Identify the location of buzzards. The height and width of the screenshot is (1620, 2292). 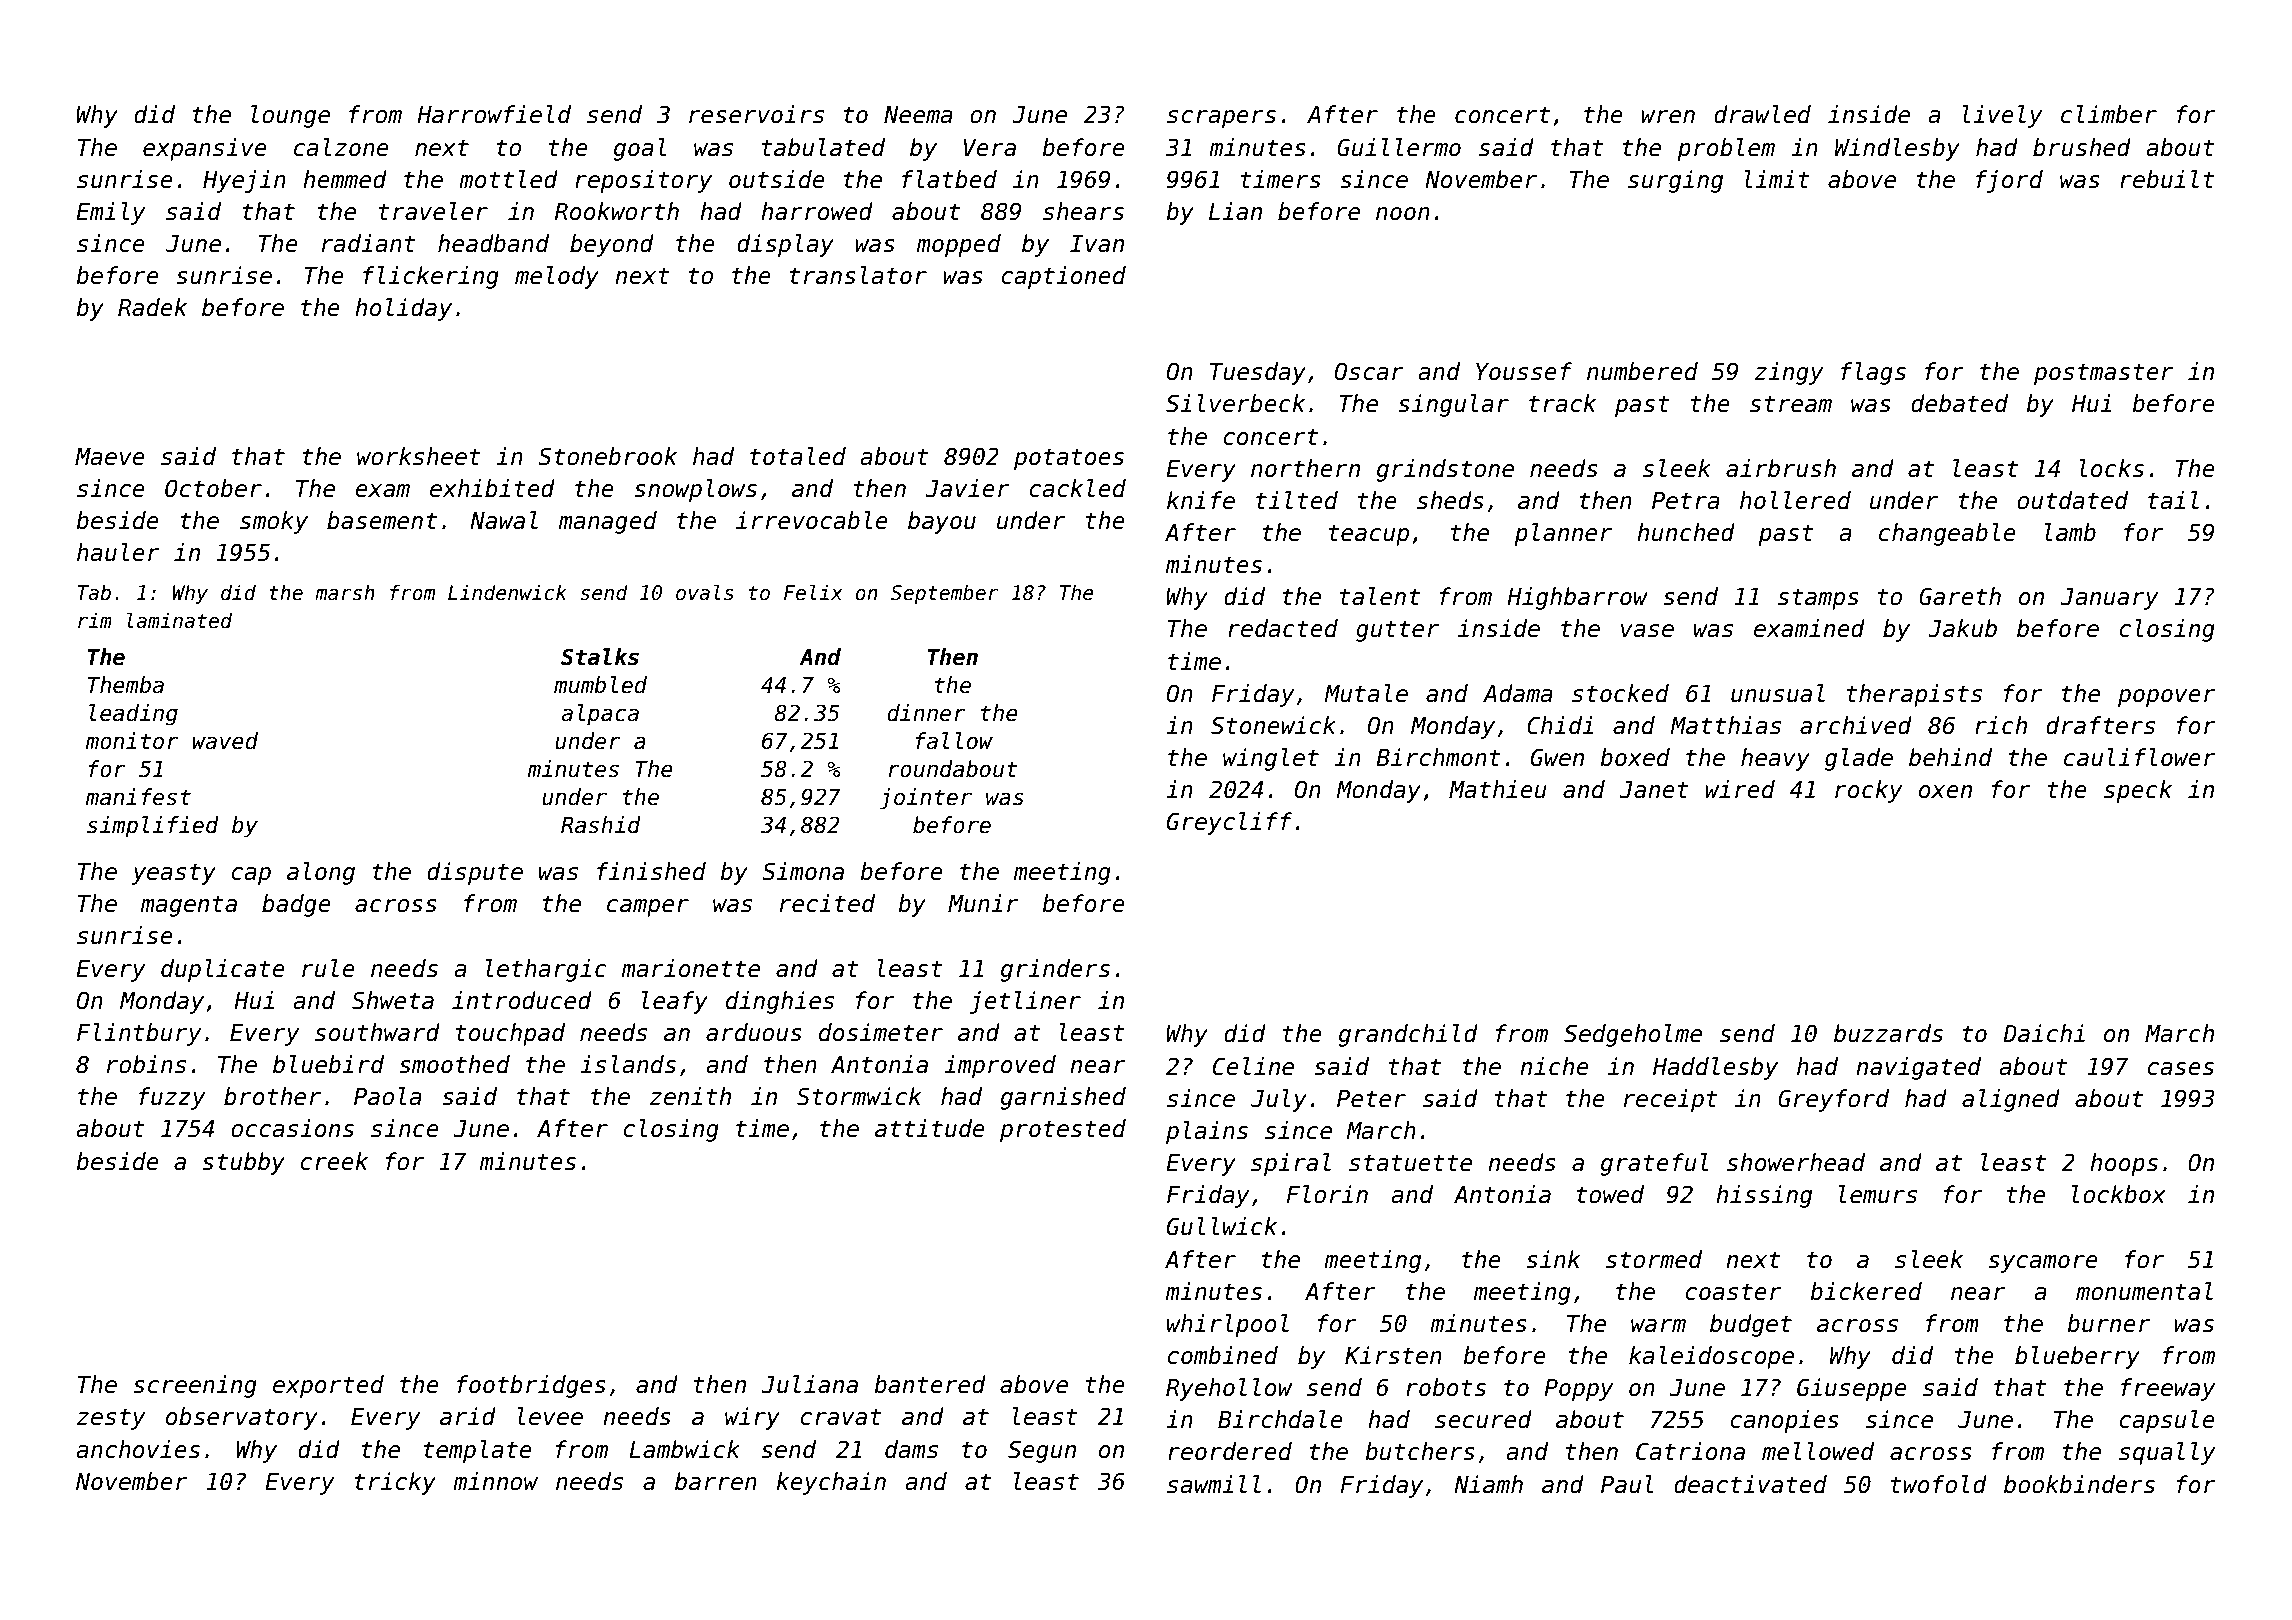
(1888, 1033).
